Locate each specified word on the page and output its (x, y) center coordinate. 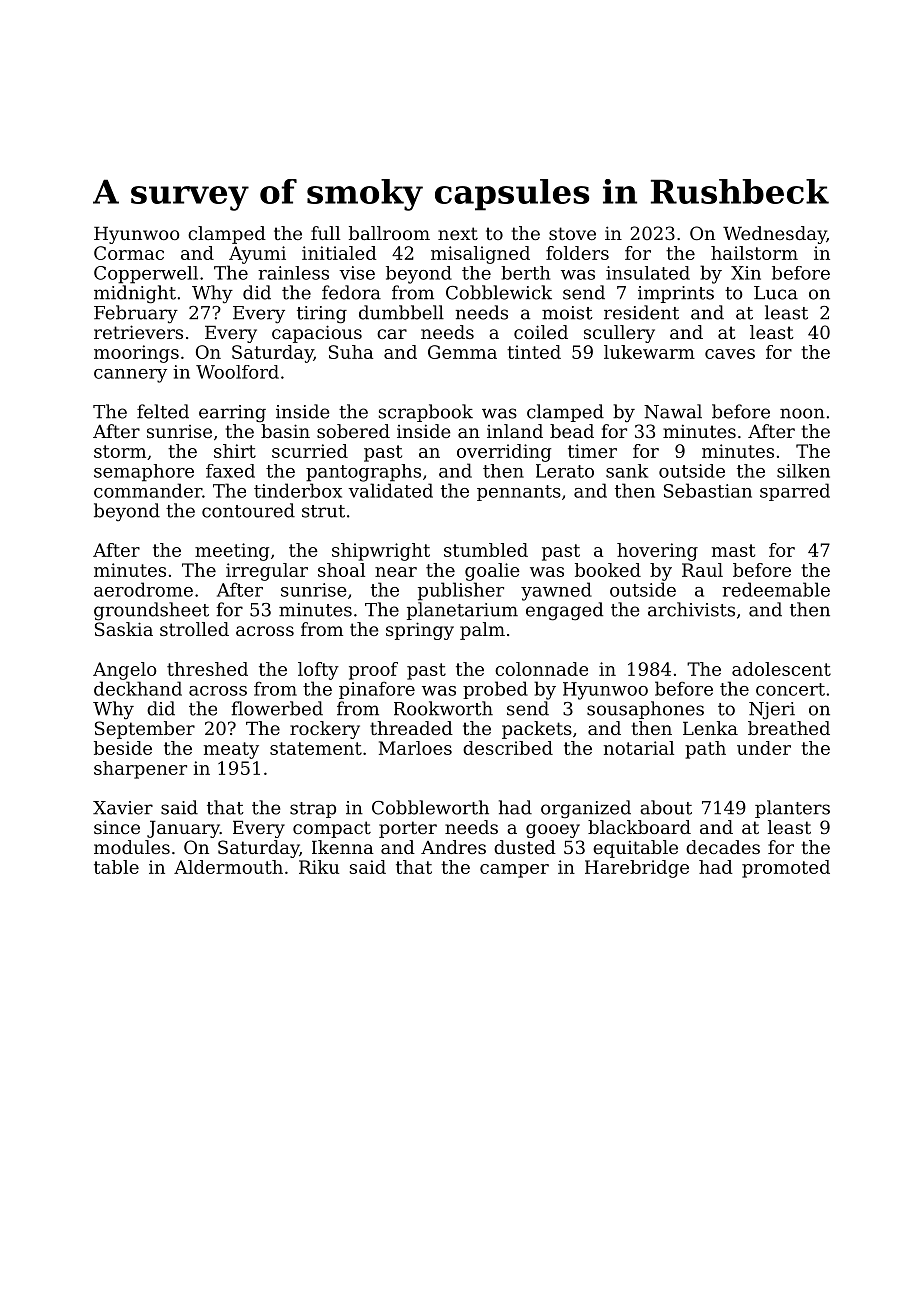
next (458, 233)
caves (730, 354)
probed (495, 690)
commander (148, 490)
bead (572, 431)
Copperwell (146, 275)
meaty (231, 750)
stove (572, 233)
